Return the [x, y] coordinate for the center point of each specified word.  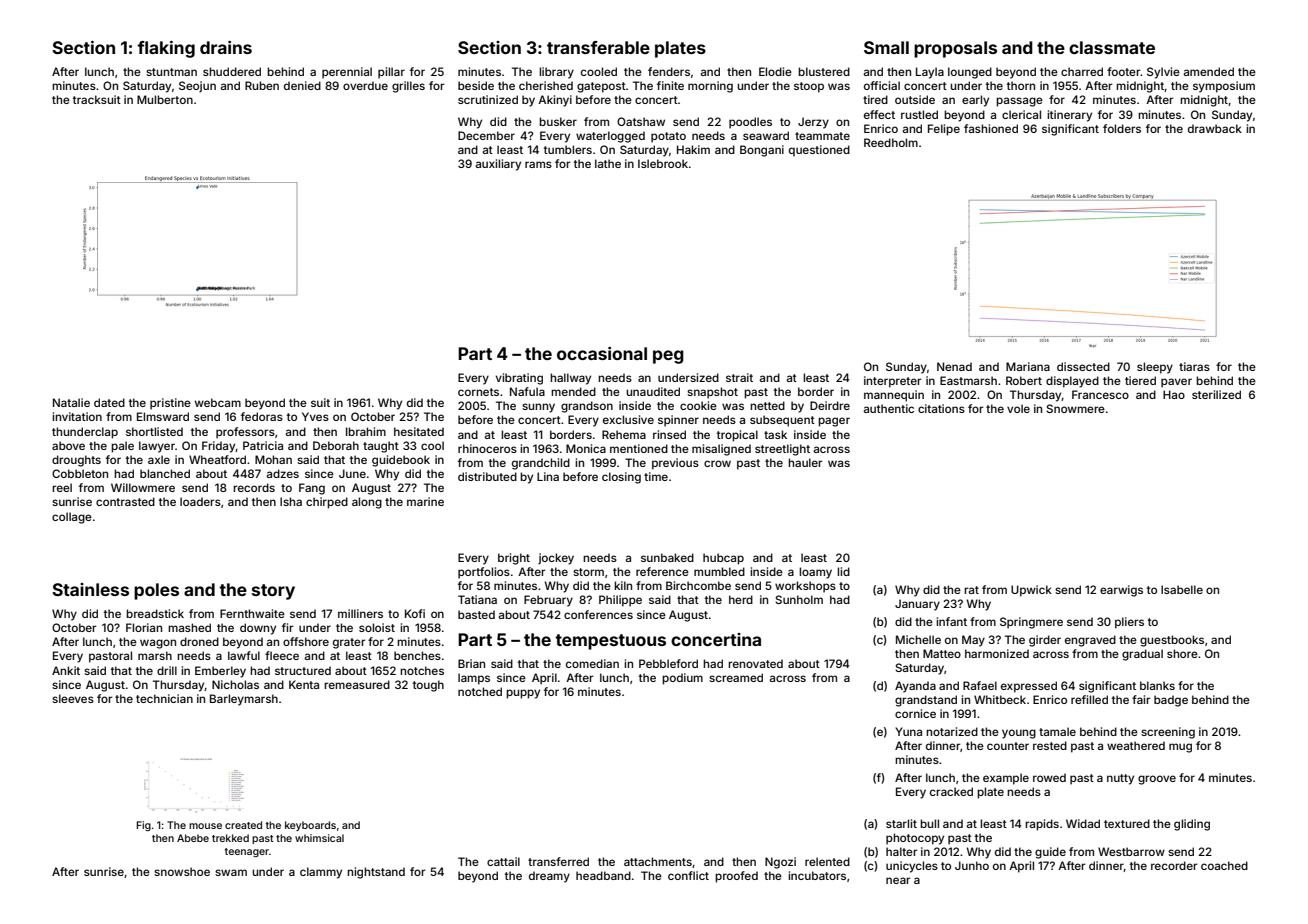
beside [476, 85]
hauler [805, 462]
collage [72, 518]
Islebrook [663, 163]
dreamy [549, 877]
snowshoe [182, 871]
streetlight [782, 450]
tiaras [1194, 366]
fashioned [991, 128]
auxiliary [498, 165]
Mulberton [165, 99]
